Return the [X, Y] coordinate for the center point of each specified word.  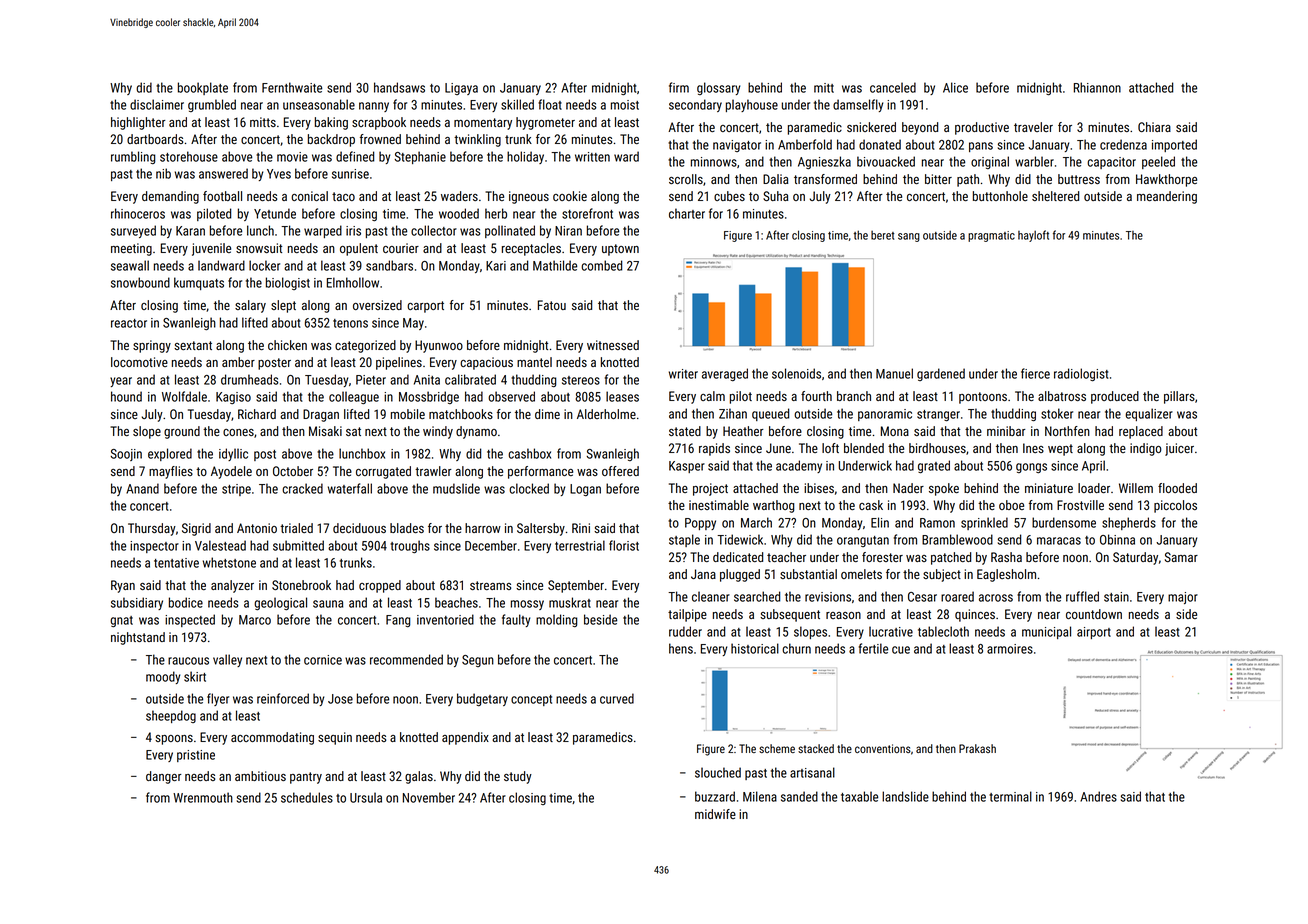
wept [1060, 450]
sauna [328, 604]
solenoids [796, 373]
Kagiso [233, 398]
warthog [773, 506]
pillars [1179, 397]
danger [164, 777]
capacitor [1111, 163]
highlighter [138, 123]
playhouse [752, 105]
